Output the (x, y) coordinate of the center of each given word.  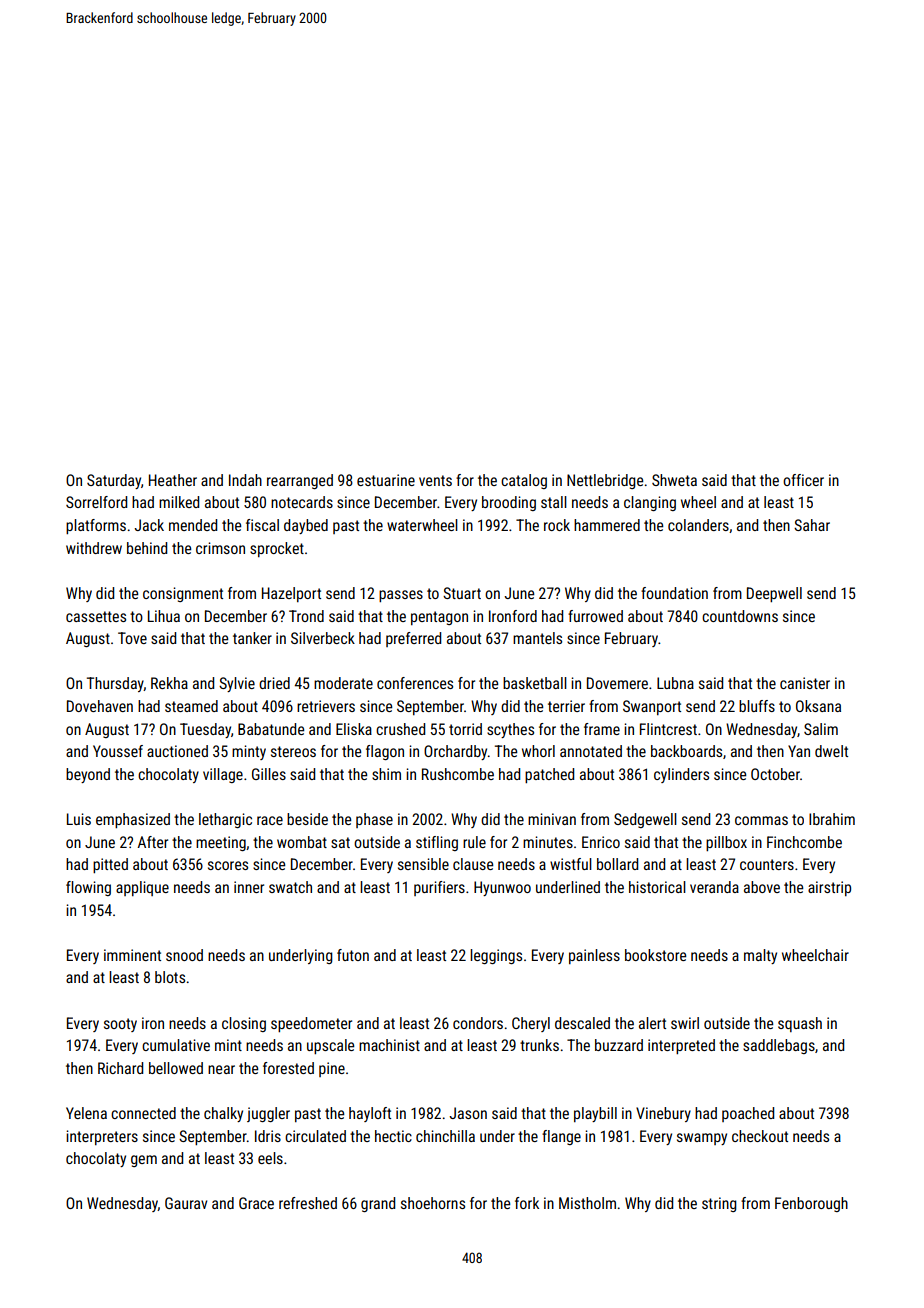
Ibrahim (832, 819)
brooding (509, 503)
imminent (132, 955)
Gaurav (186, 1203)
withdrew (94, 548)
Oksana (818, 706)
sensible (423, 864)
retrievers (326, 706)
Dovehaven (100, 706)
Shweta (674, 480)
